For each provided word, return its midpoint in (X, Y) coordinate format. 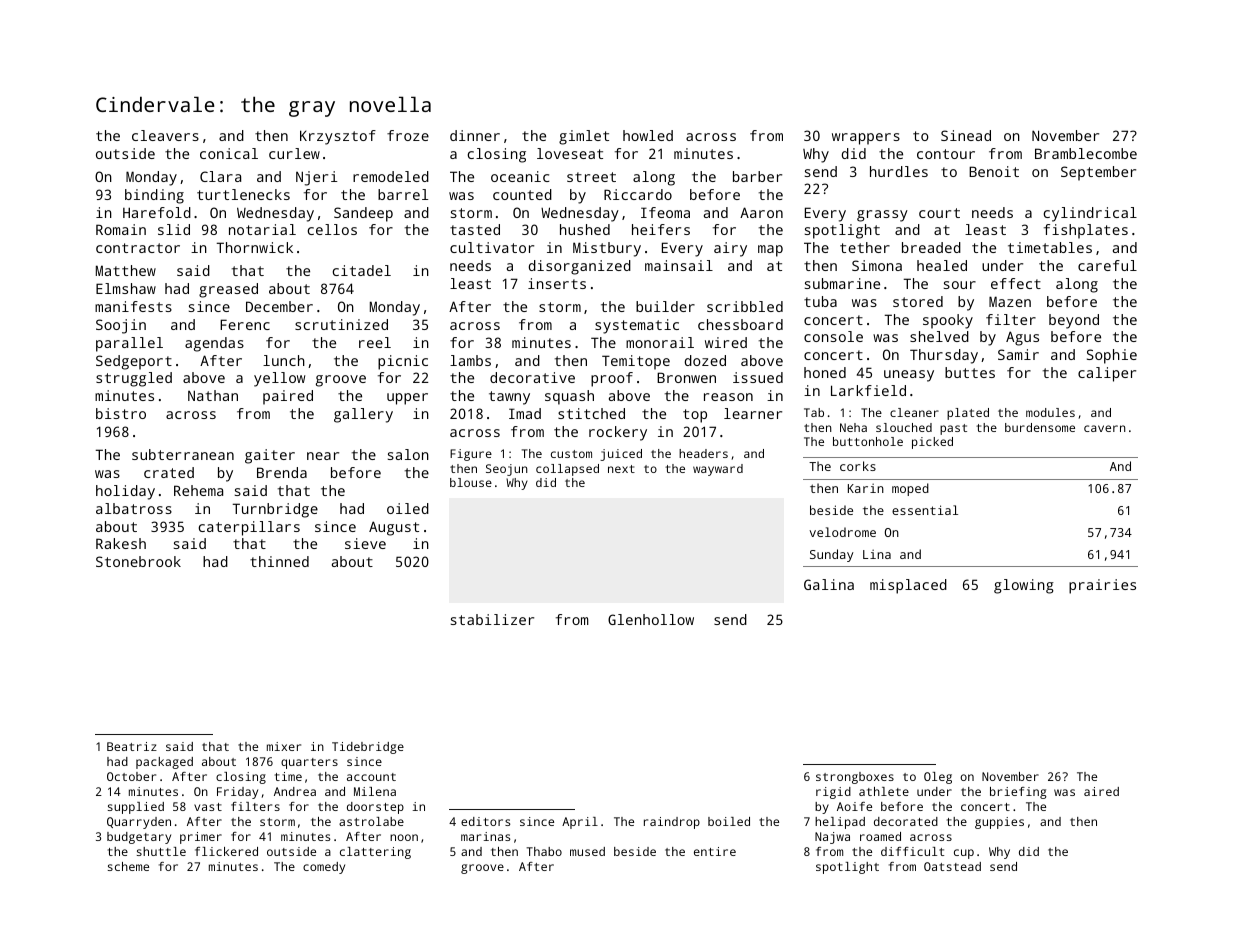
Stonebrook (138, 561)
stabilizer (492, 619)
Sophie (1112, 356)
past (953, 429)
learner (753, 413)
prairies (1102, 586)
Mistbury (607, 249)
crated (169, 472)
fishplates (1086, 231)
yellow (279, 379)
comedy (324, 868)
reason (728, 397)
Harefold (157, 212)
